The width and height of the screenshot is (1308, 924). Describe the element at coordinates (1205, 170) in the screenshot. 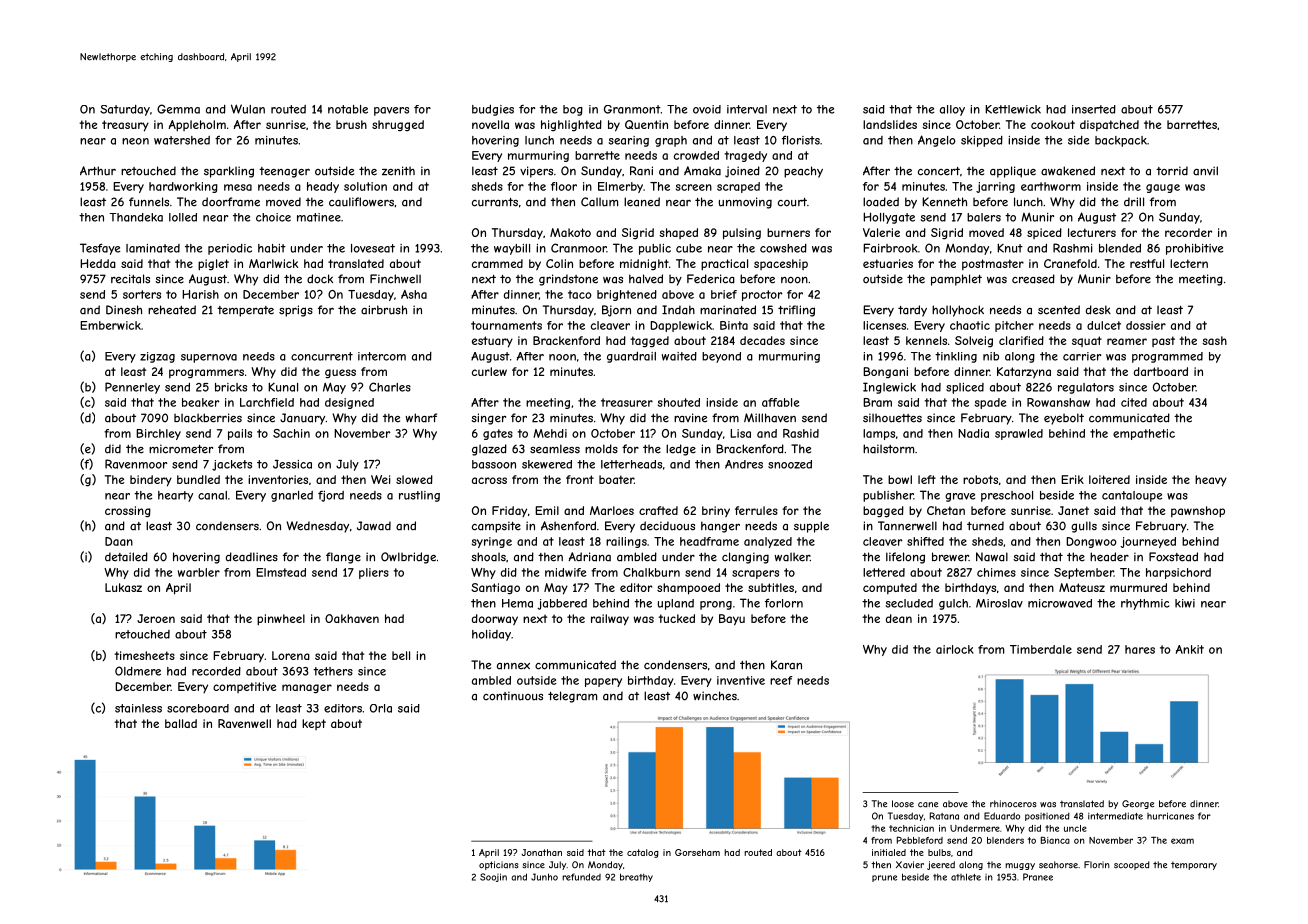

I see `anvil` at that location.
